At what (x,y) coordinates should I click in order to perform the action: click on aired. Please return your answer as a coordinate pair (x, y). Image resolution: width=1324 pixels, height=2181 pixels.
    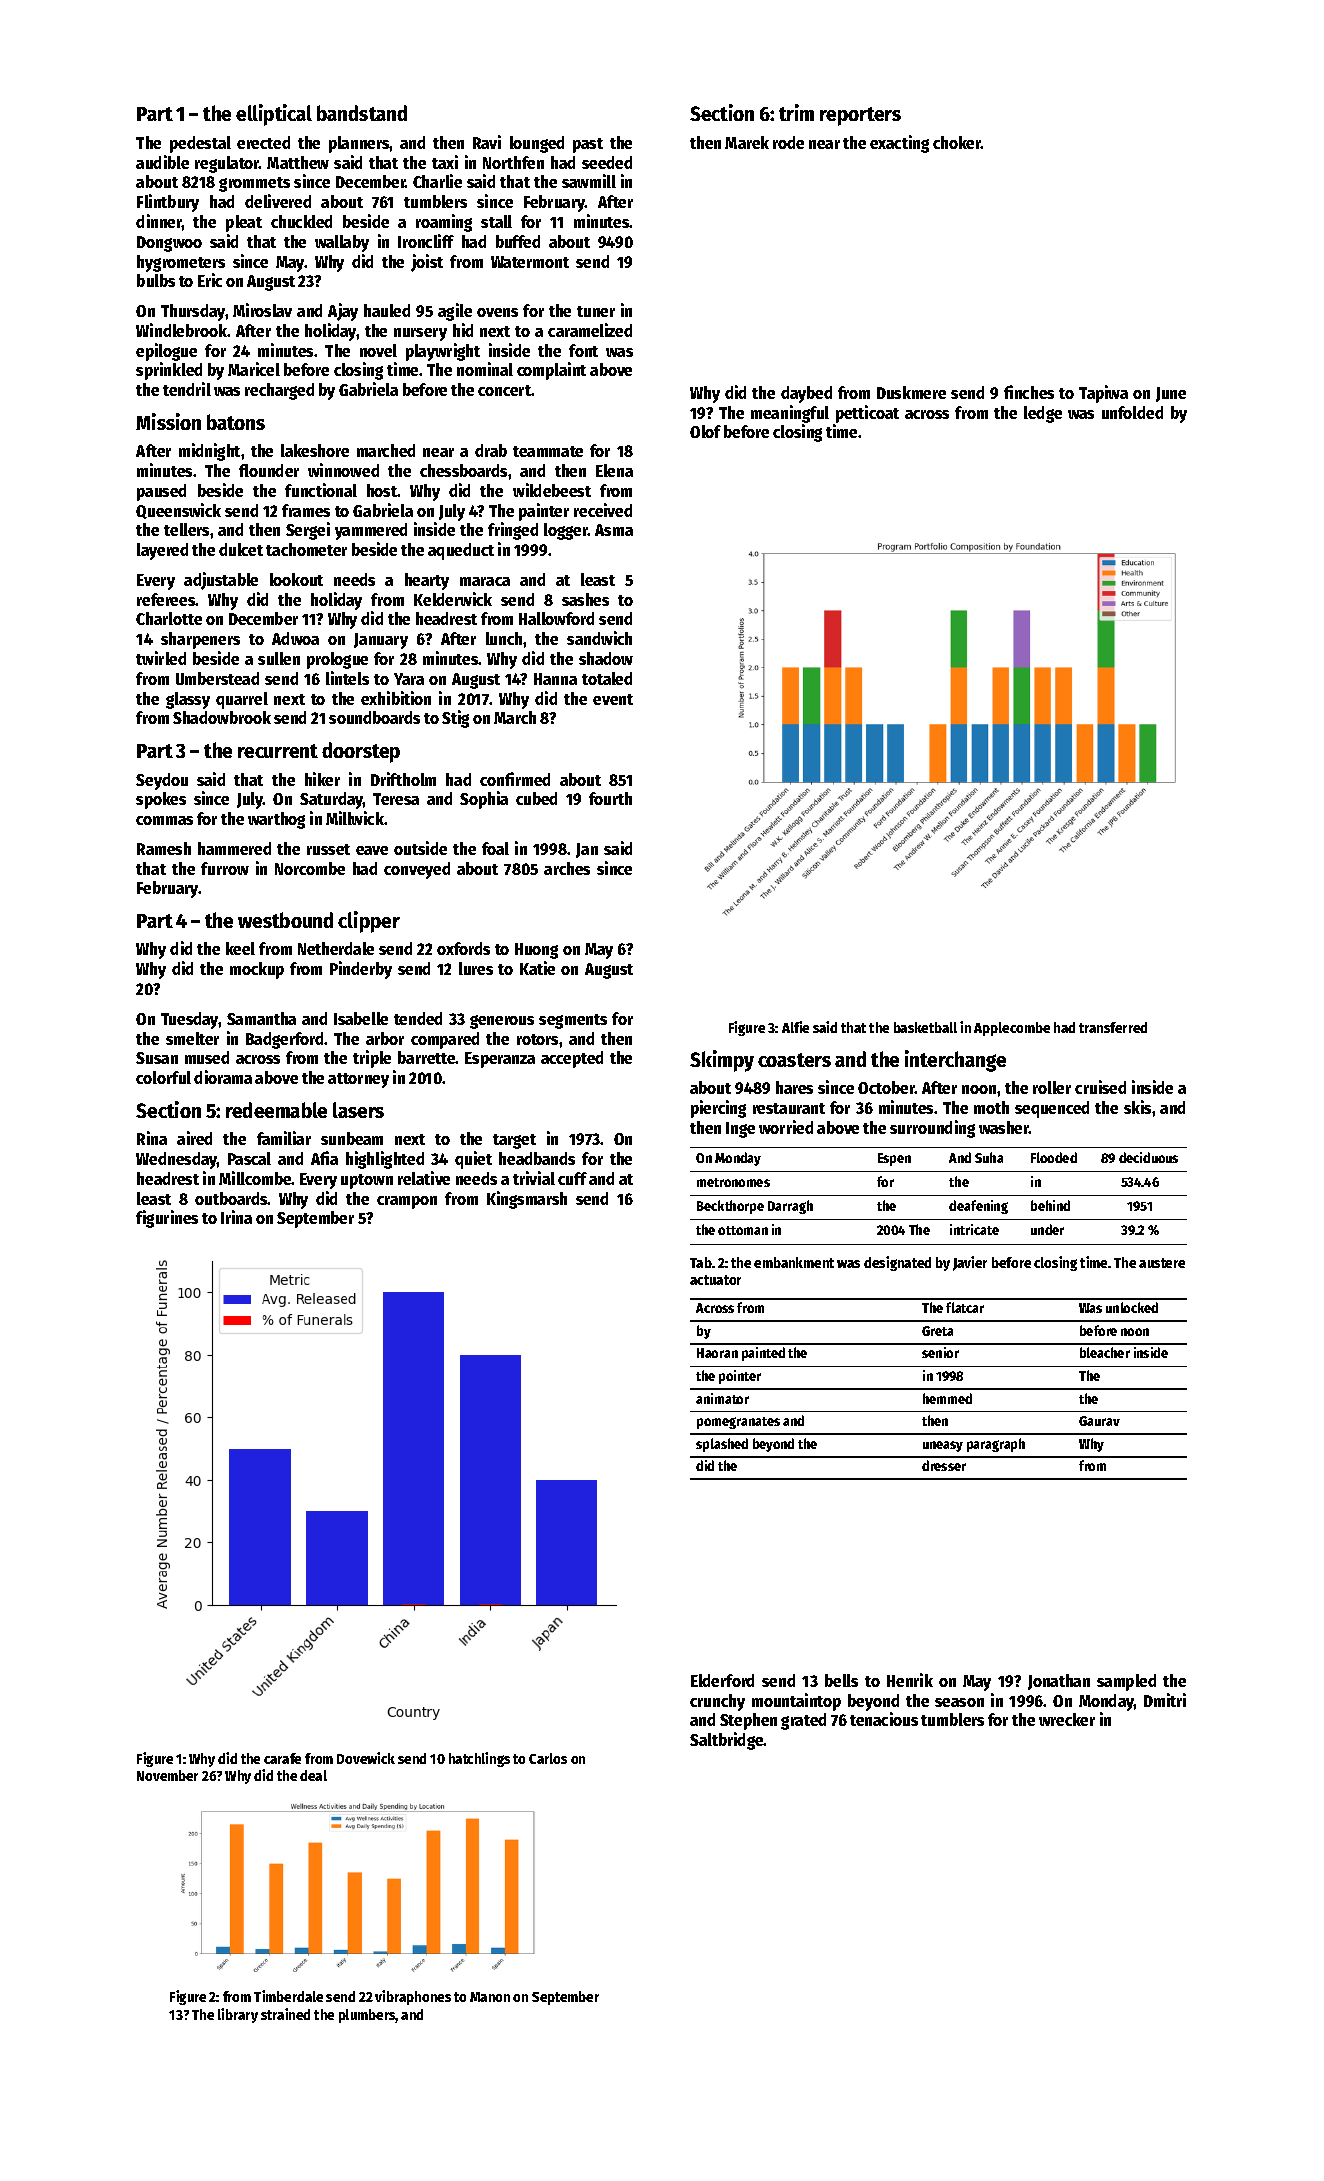
    Looking at the image, I should click on (194, 1138).
